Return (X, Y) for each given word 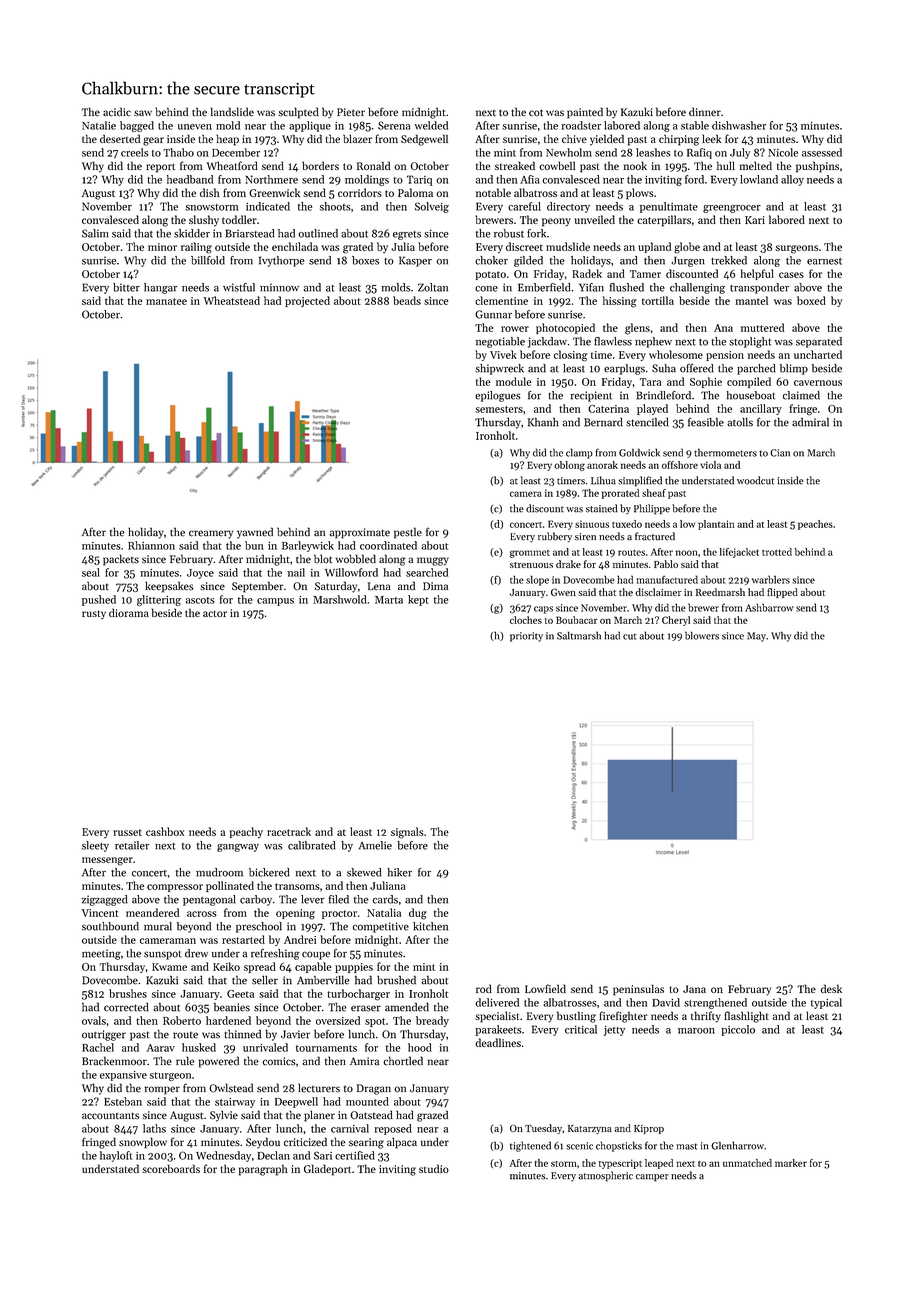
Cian (780, 453)
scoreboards (171, 1168)
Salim (95, 233)
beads (407, 300)
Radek (587, 273)
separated (819, 342)
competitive (381, 927)
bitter (126, 287)
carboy (256, 900)
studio (434, 1168)
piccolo (738, 1030)
